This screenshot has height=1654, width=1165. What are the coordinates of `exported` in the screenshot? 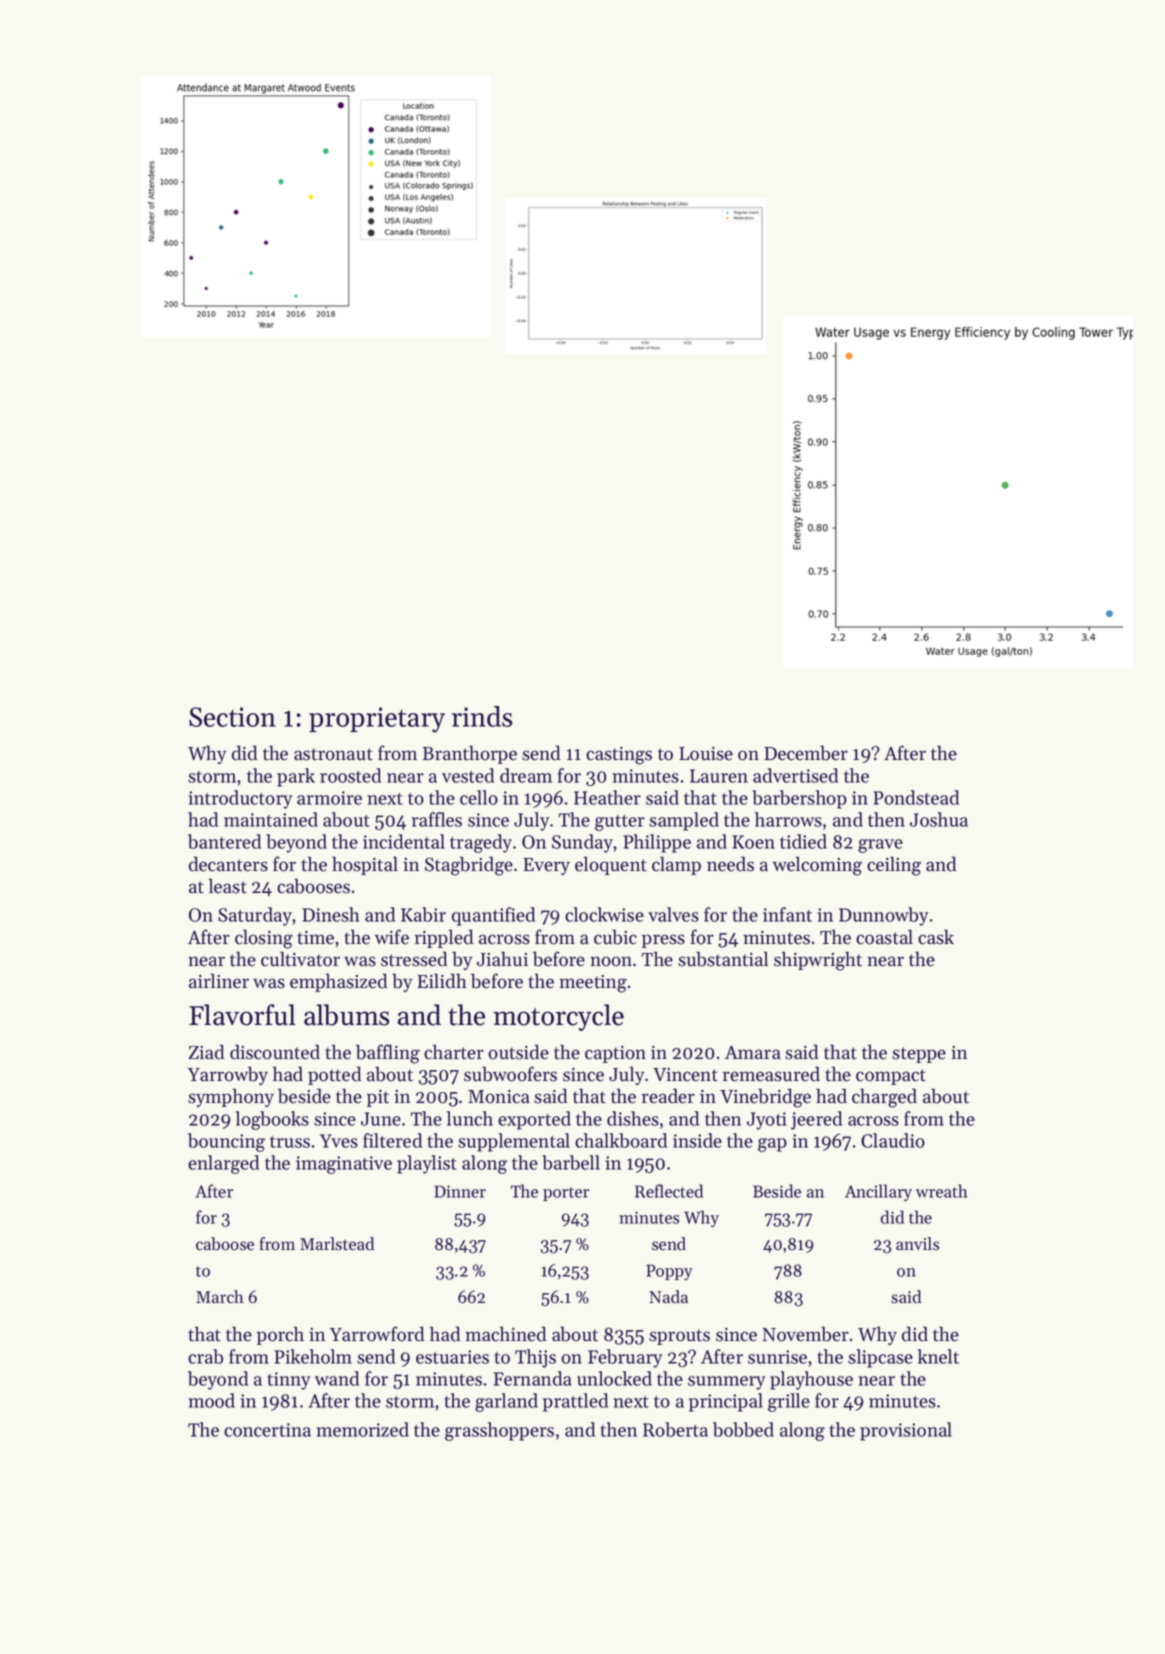 It's located at (534, 1120).
